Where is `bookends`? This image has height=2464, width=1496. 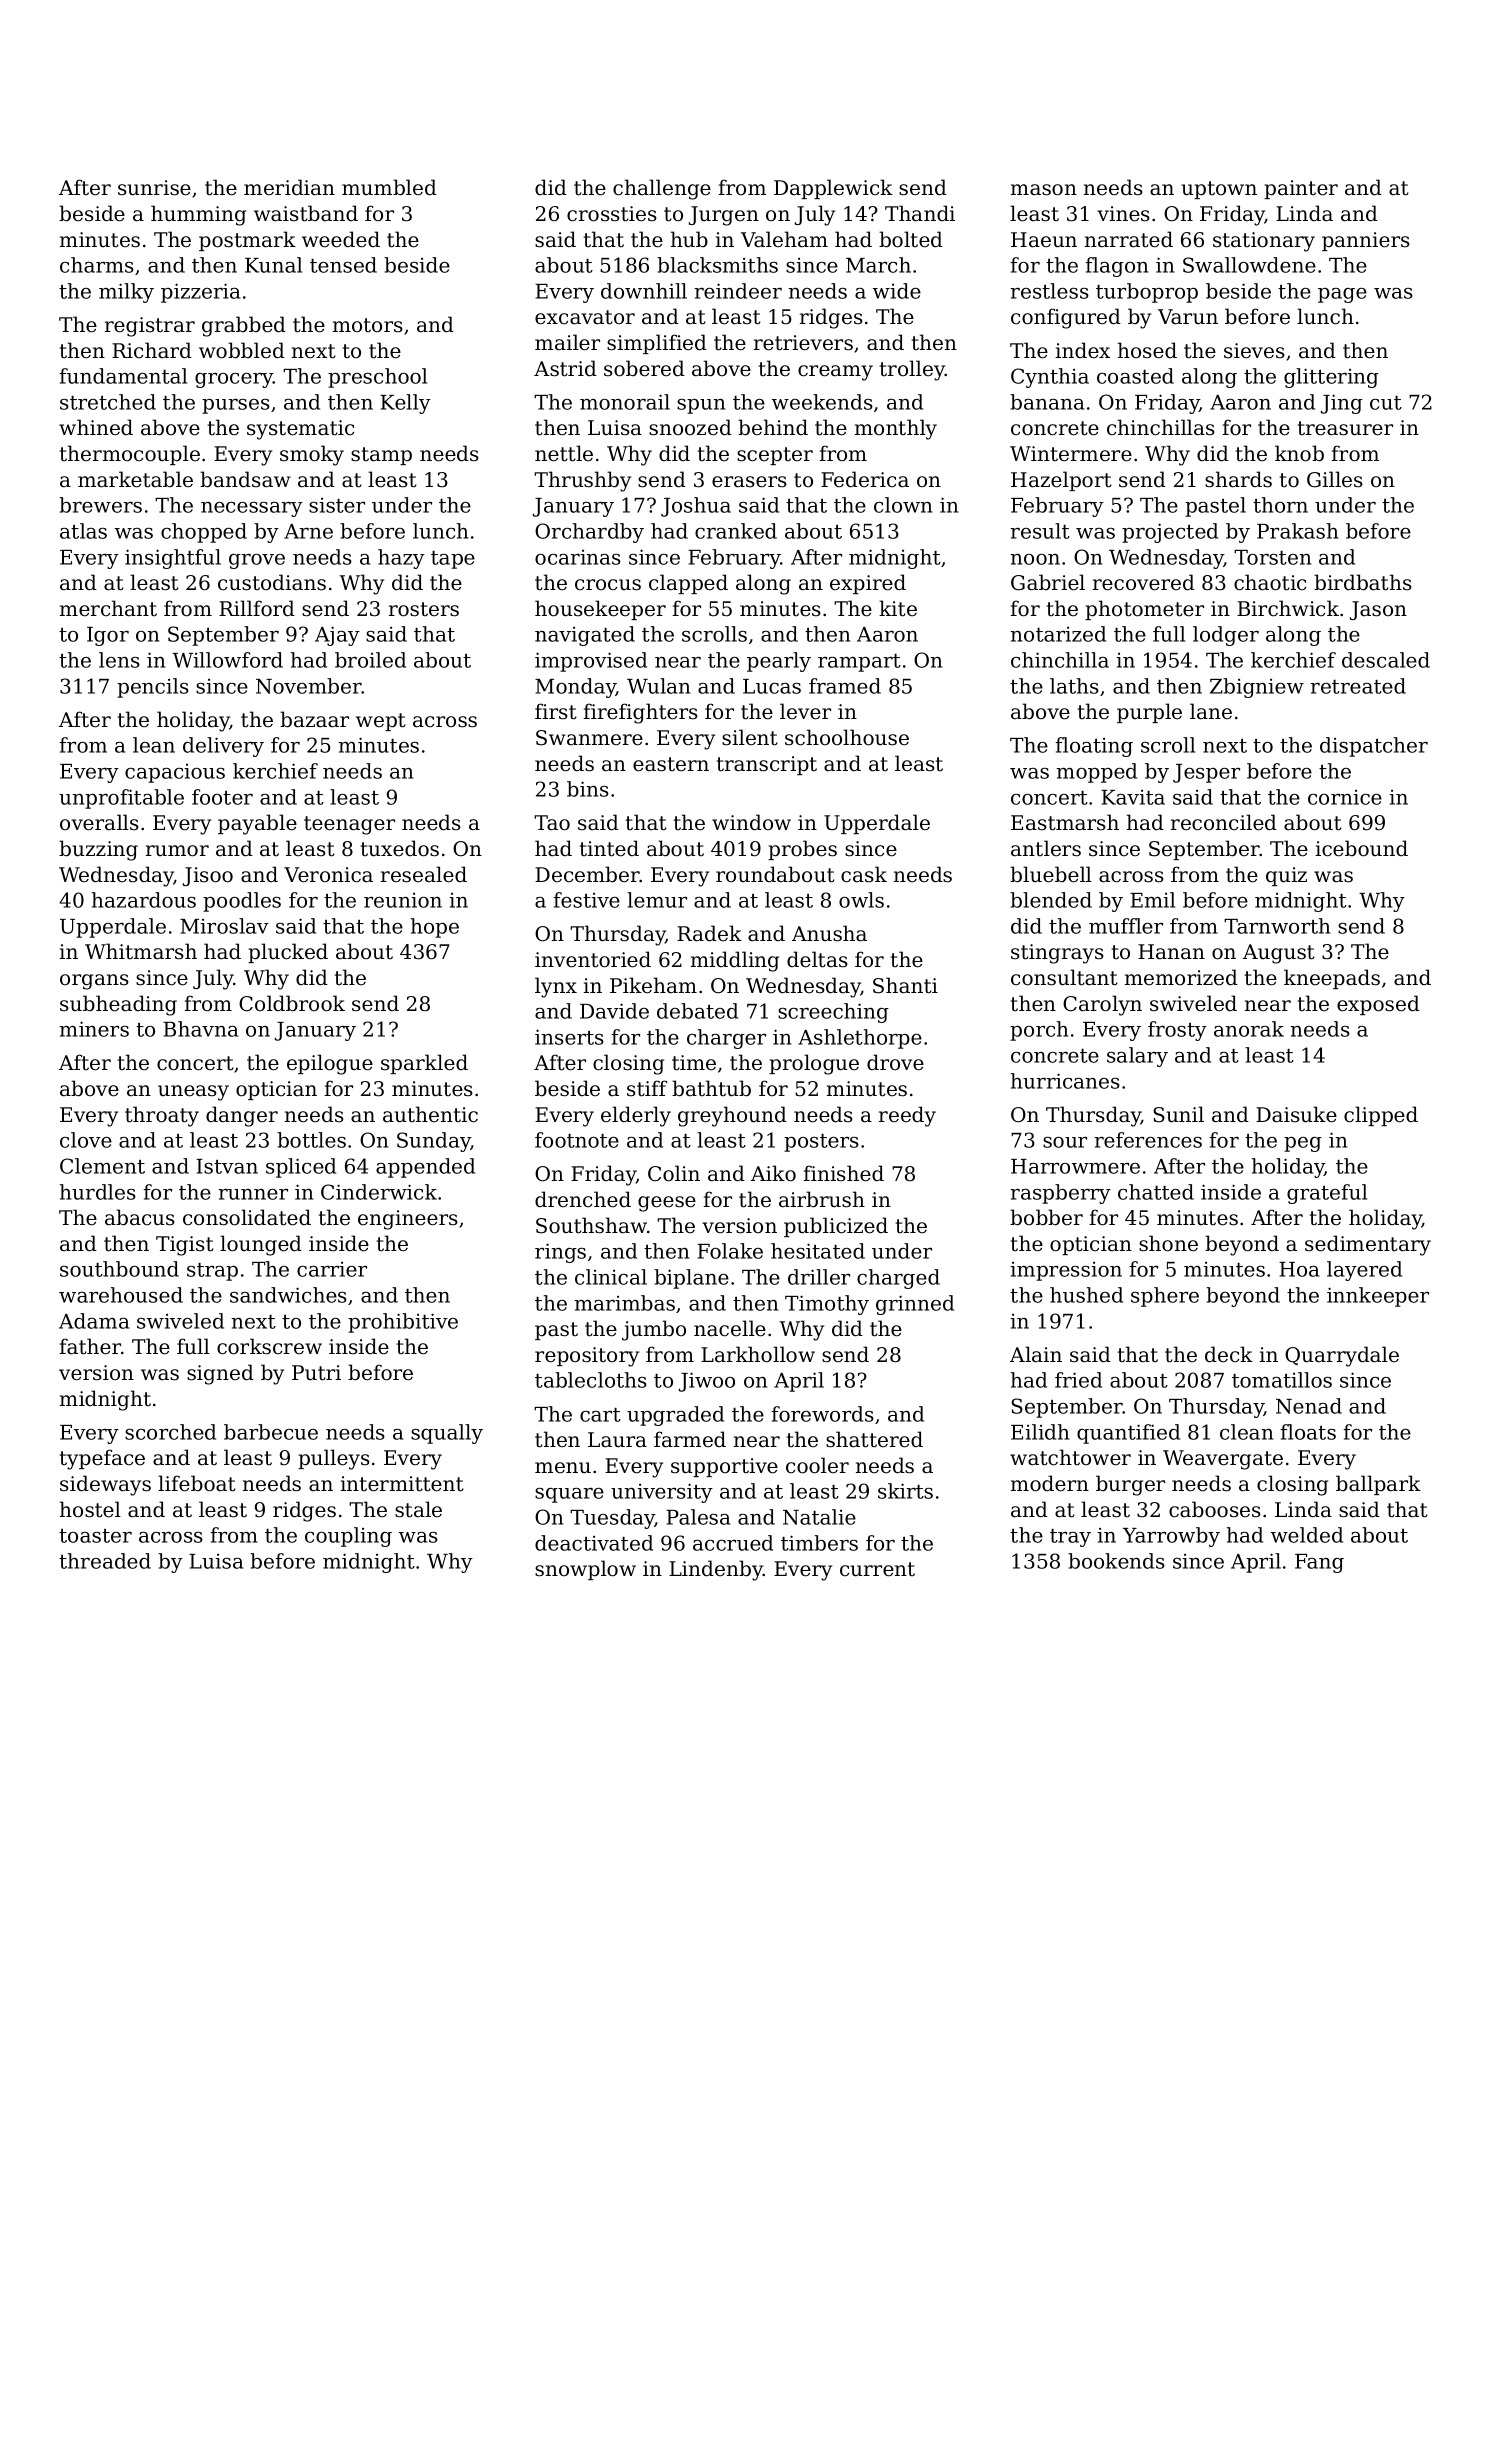
bookends is located at coordinates (1116, 1561).
